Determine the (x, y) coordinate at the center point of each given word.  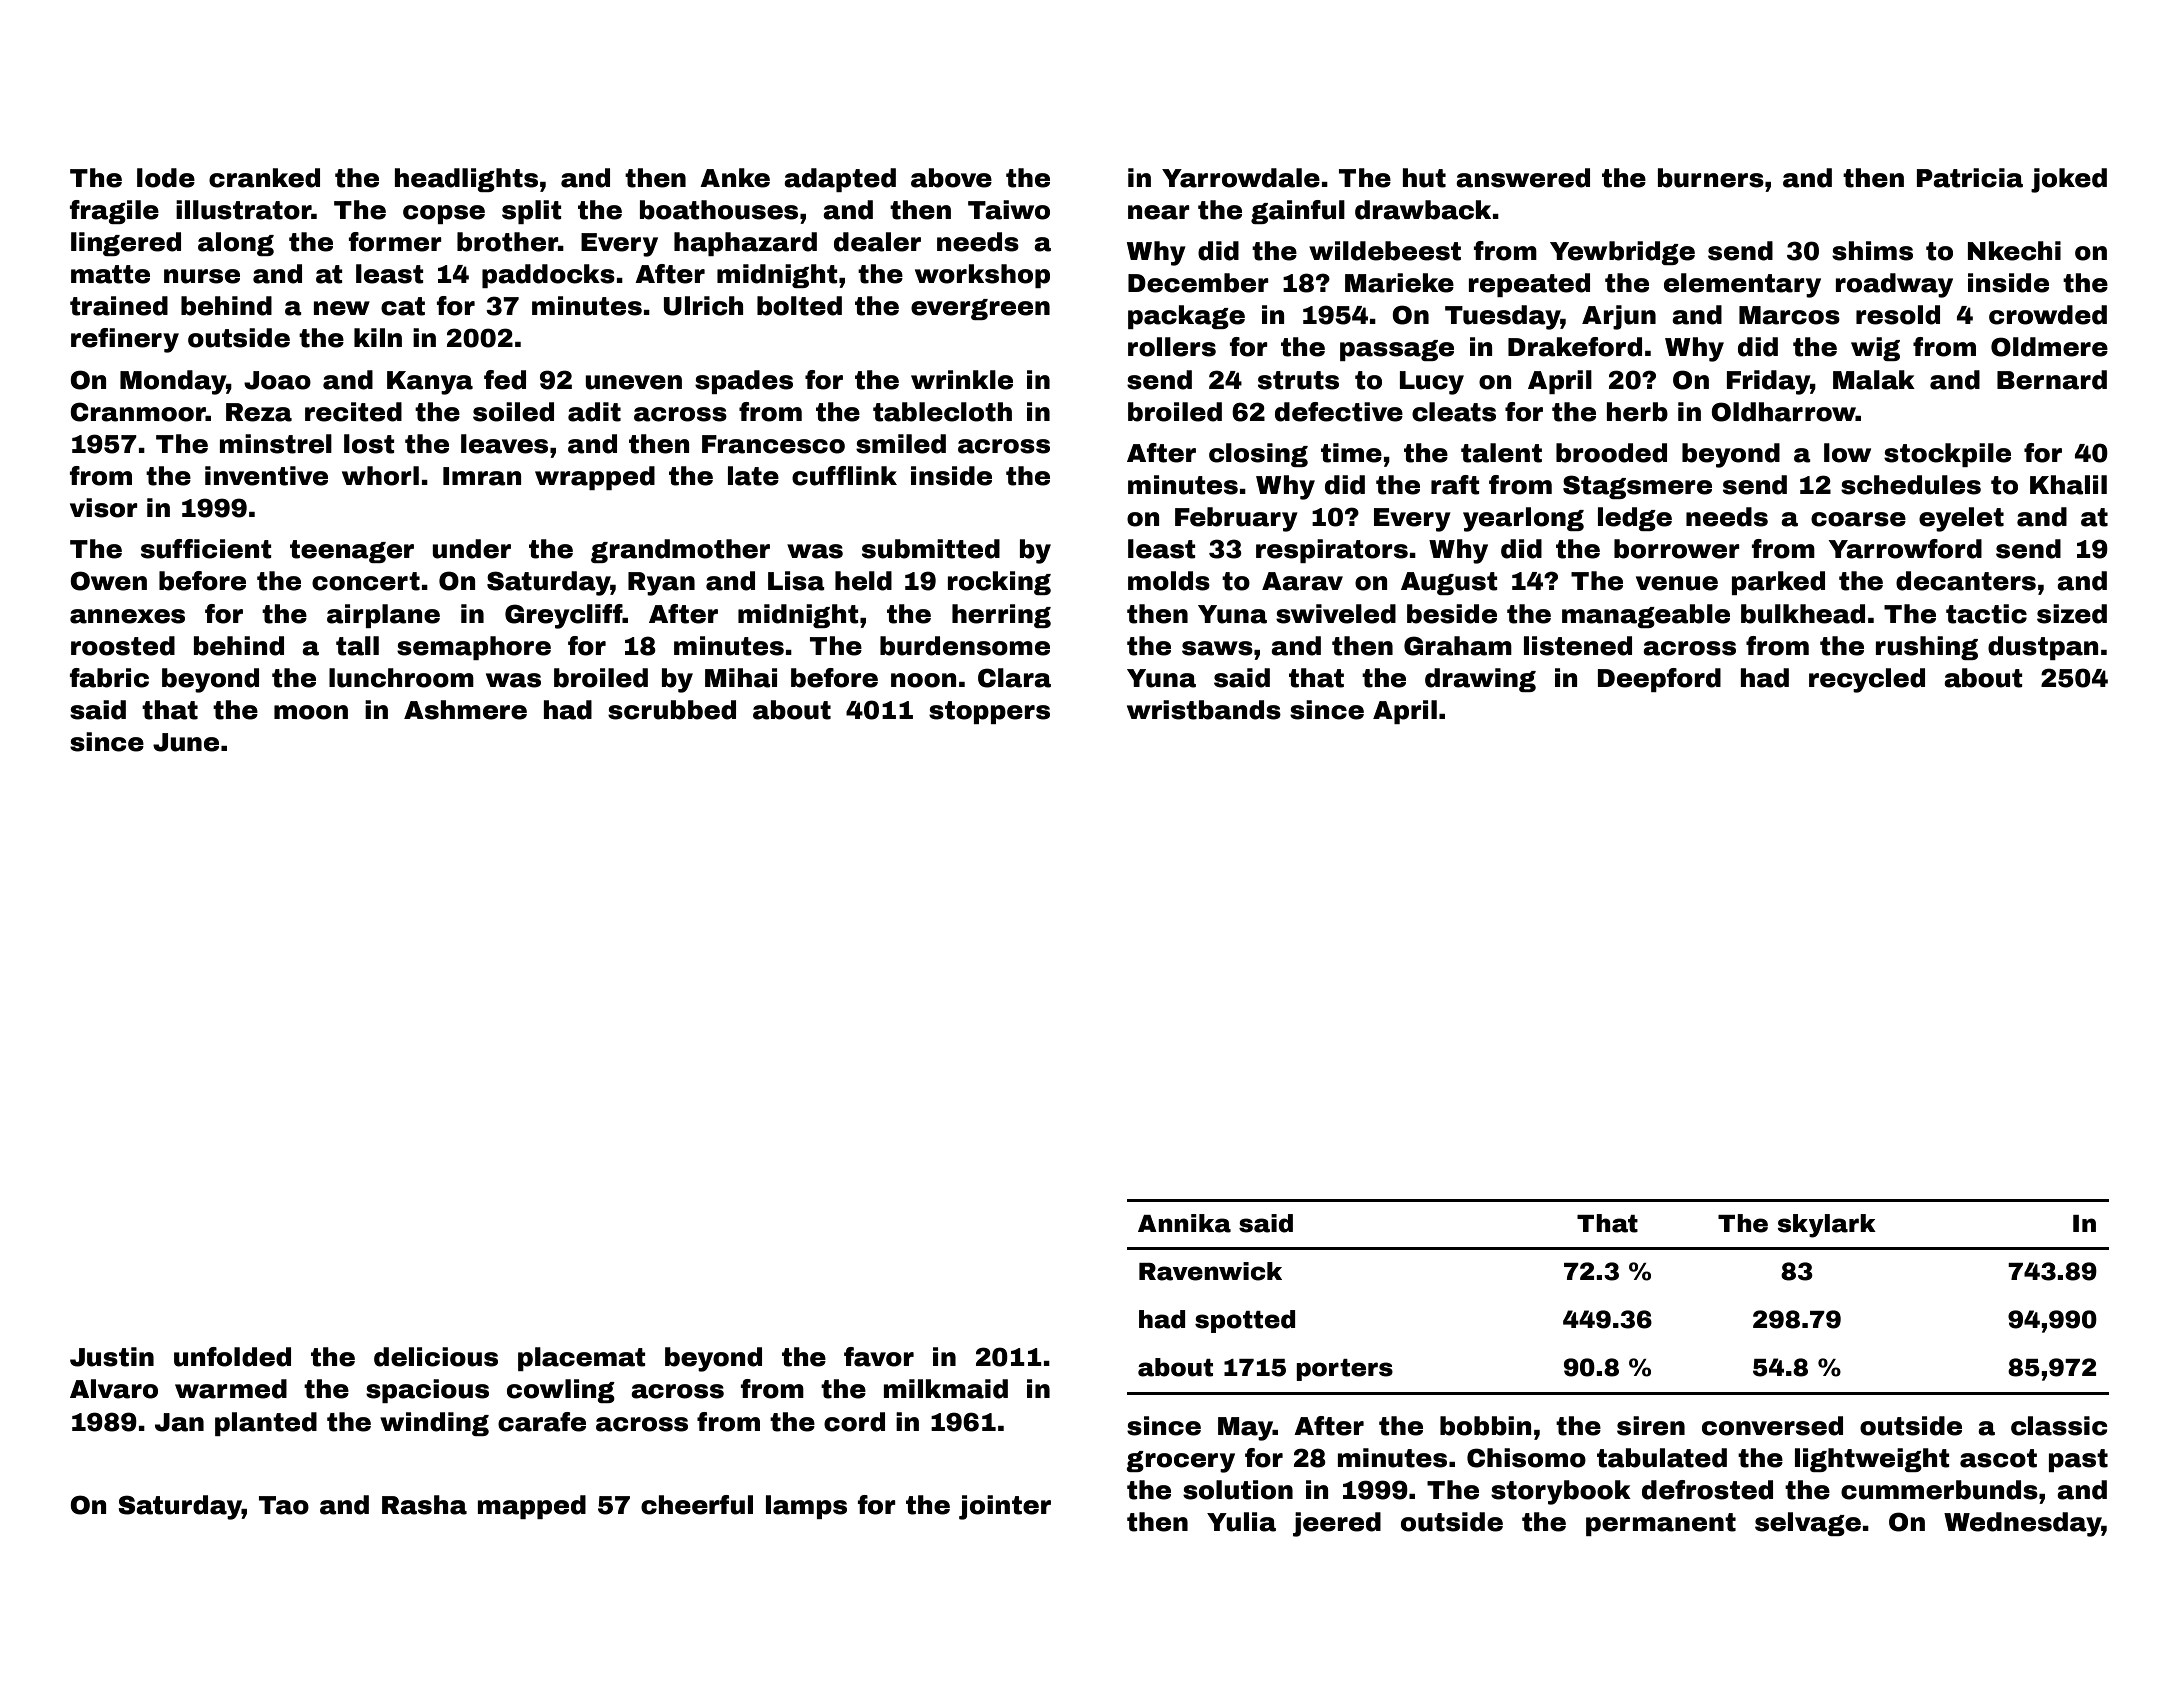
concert (366, 581)
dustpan (2043, 648)
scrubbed (672, 710)
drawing (1480, 680)
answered (1523, 178)
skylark (1827, 1226)
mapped (532, 1507)
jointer (1005, 1507)
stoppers (989, 712)
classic (2059, 1426)
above (951, 178)
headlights (466, 180)
